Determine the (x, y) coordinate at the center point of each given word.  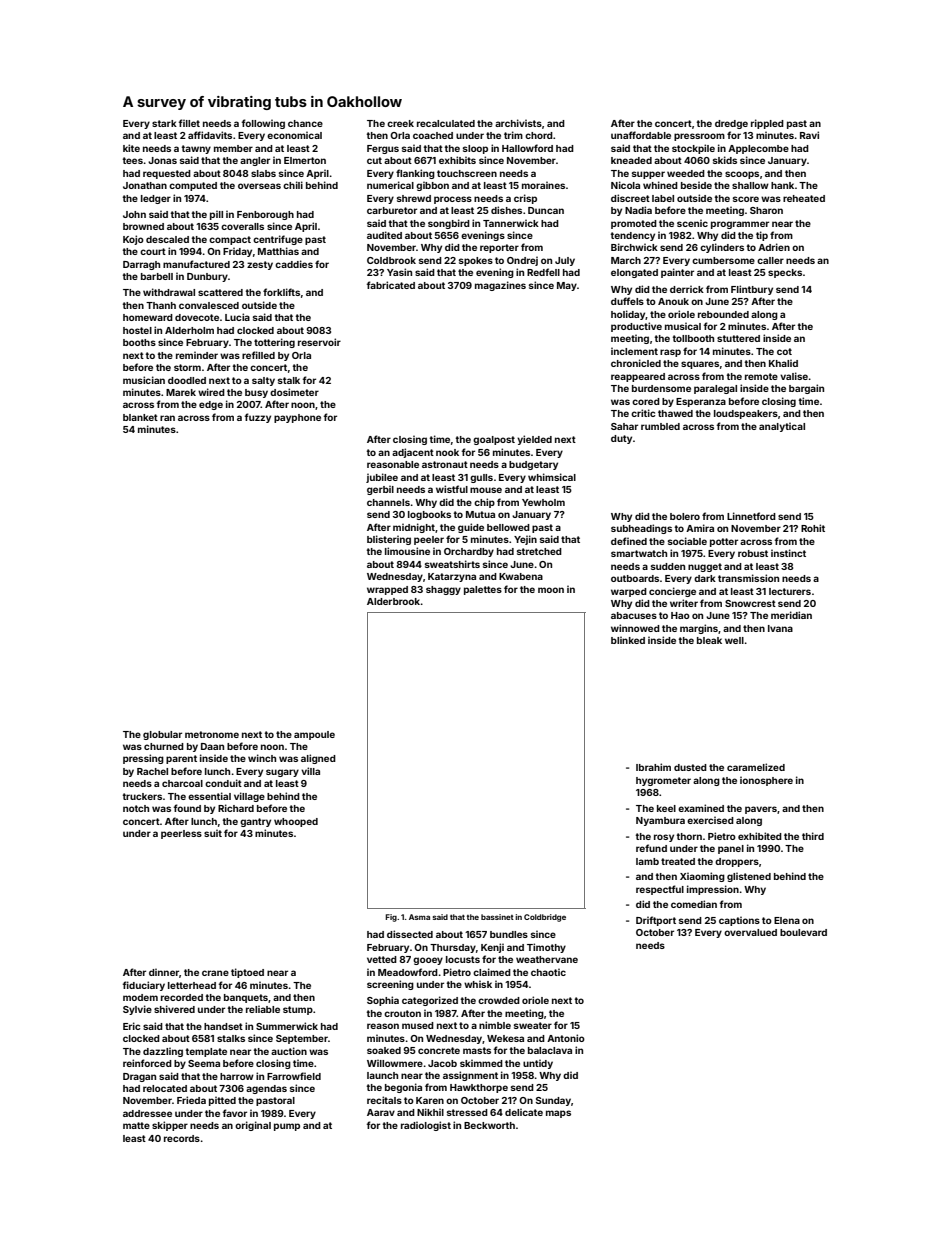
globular (162, 735)
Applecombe (758, 149)
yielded (534, 440)
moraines (543, 185)
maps (558, 1114)
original (253, 1126)
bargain (806, 389)
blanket (140, 417)
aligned (318, 759)
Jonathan (145, 185)
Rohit (813, 528)
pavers (761, 810)
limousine (407, 551)
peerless (181, 834)
